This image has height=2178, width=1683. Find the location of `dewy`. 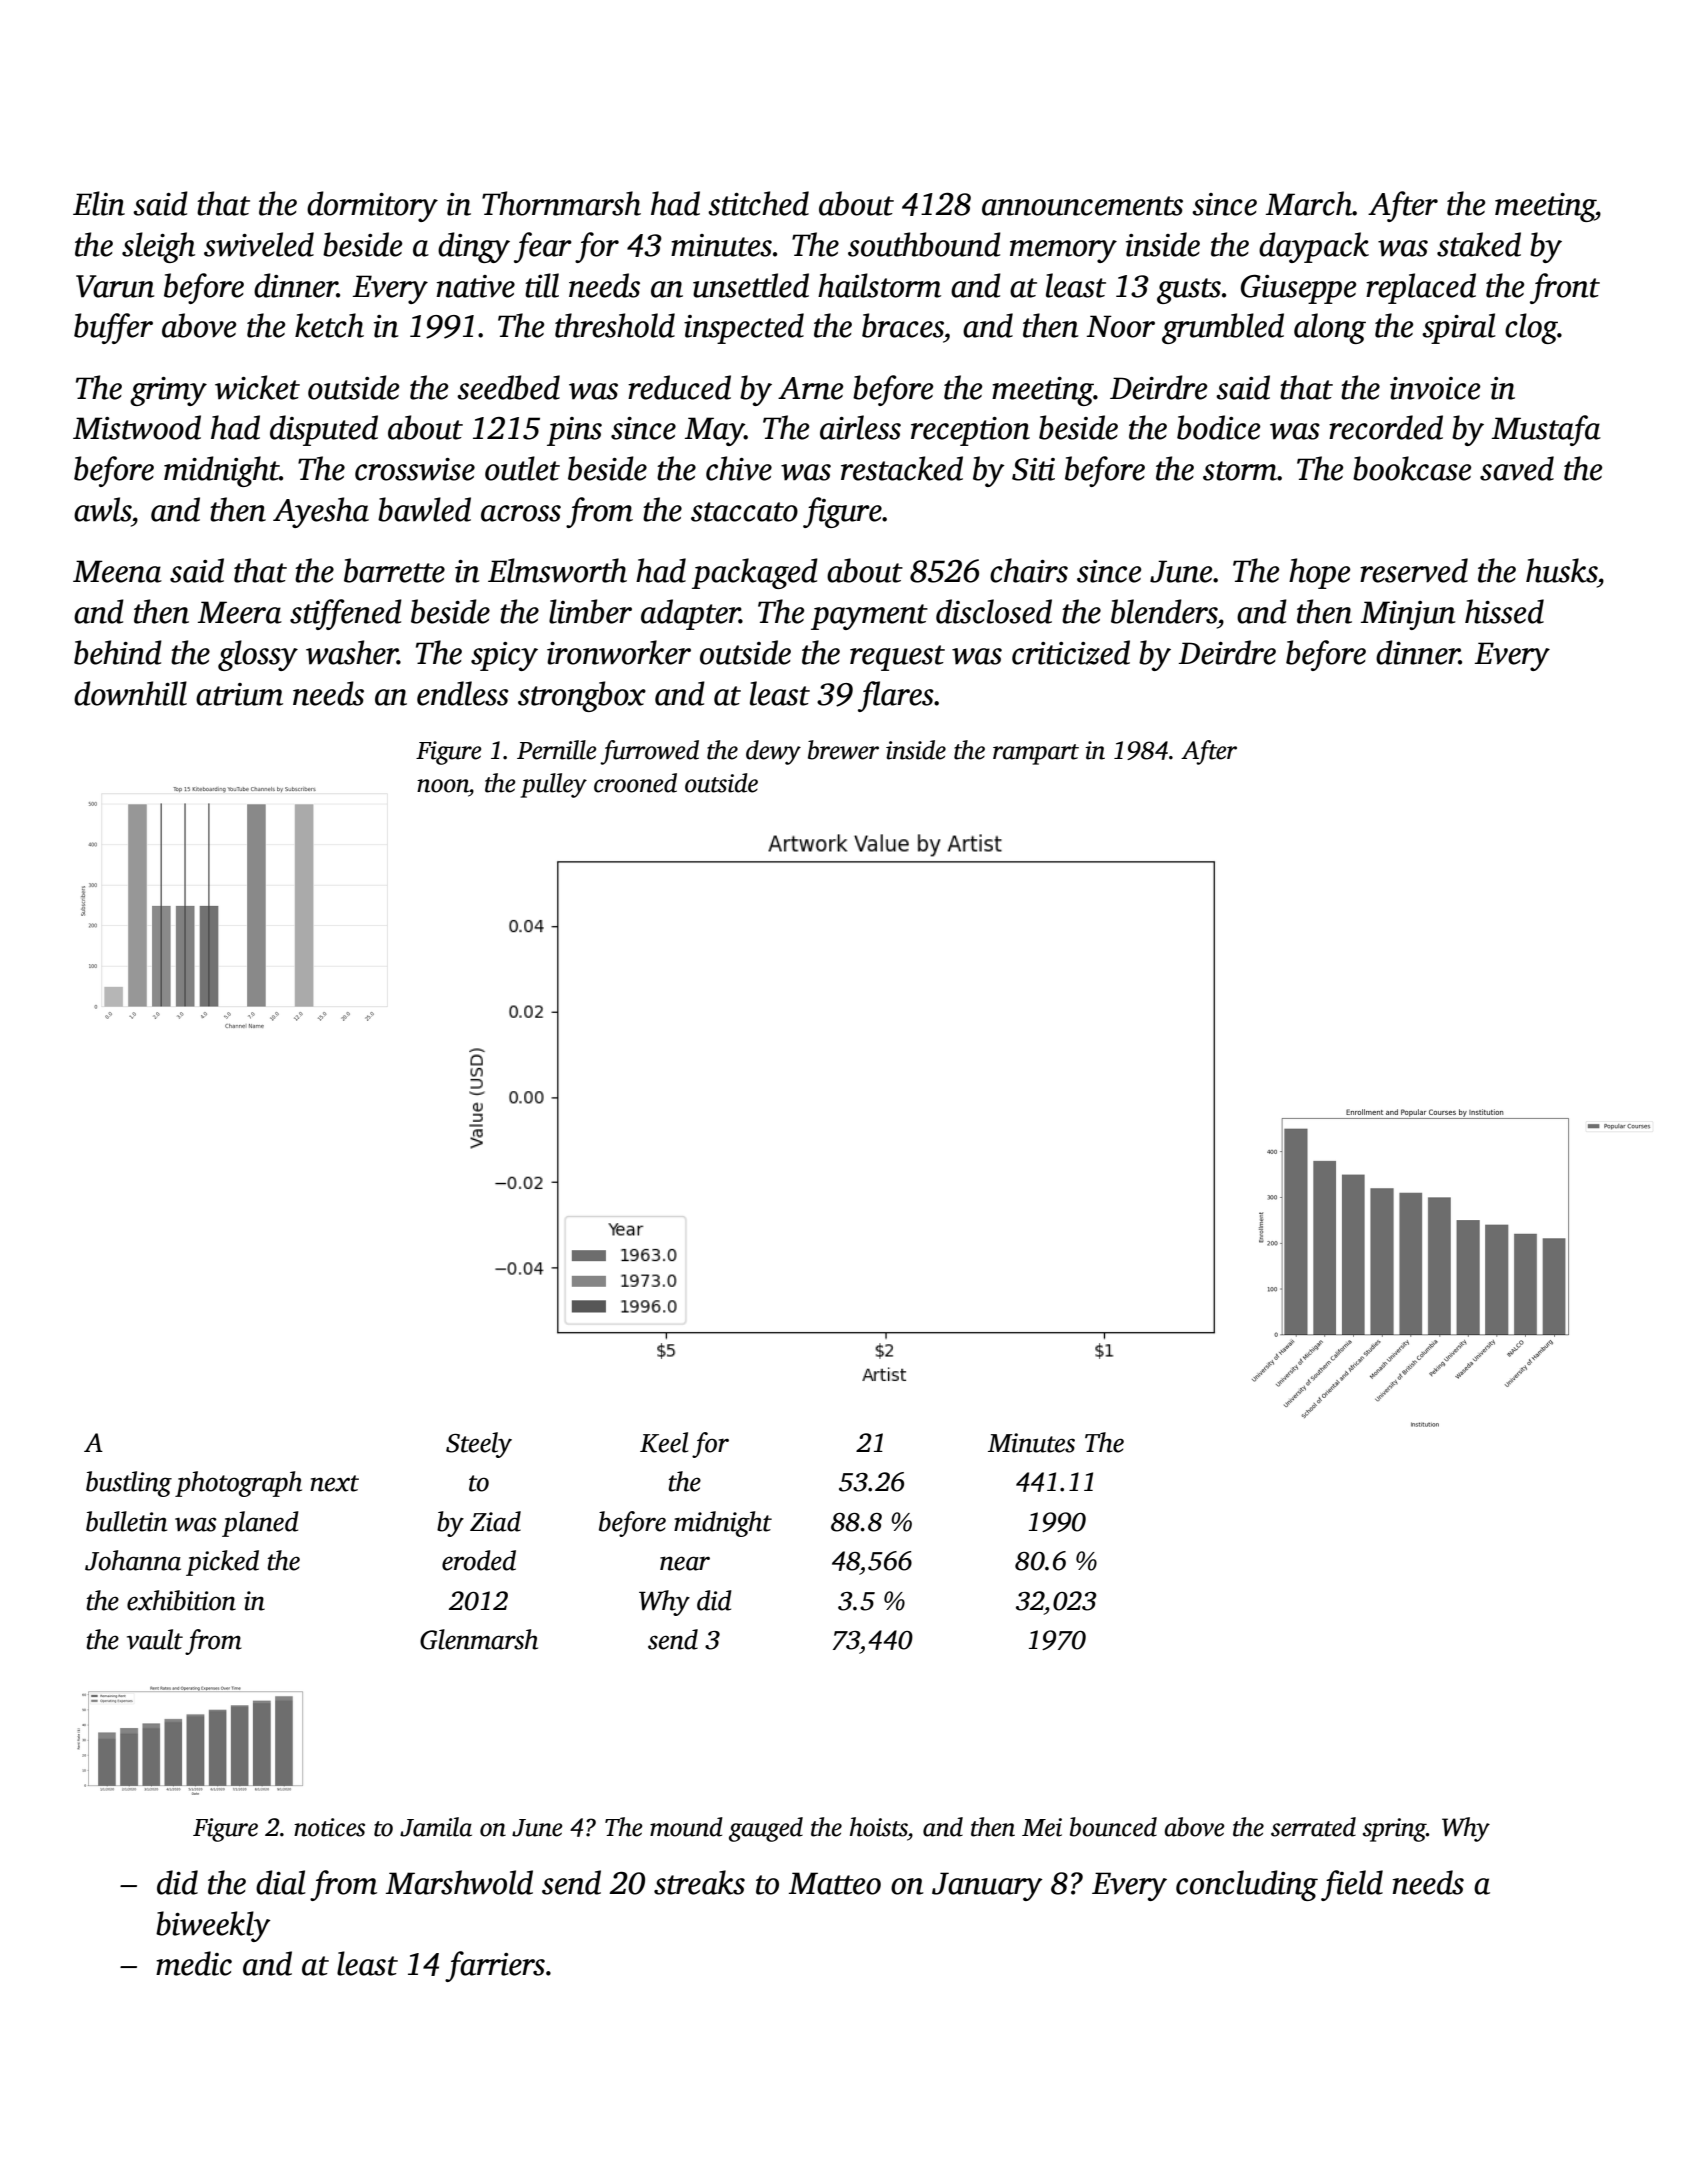

dewy is located at coordinates (773, 752).
